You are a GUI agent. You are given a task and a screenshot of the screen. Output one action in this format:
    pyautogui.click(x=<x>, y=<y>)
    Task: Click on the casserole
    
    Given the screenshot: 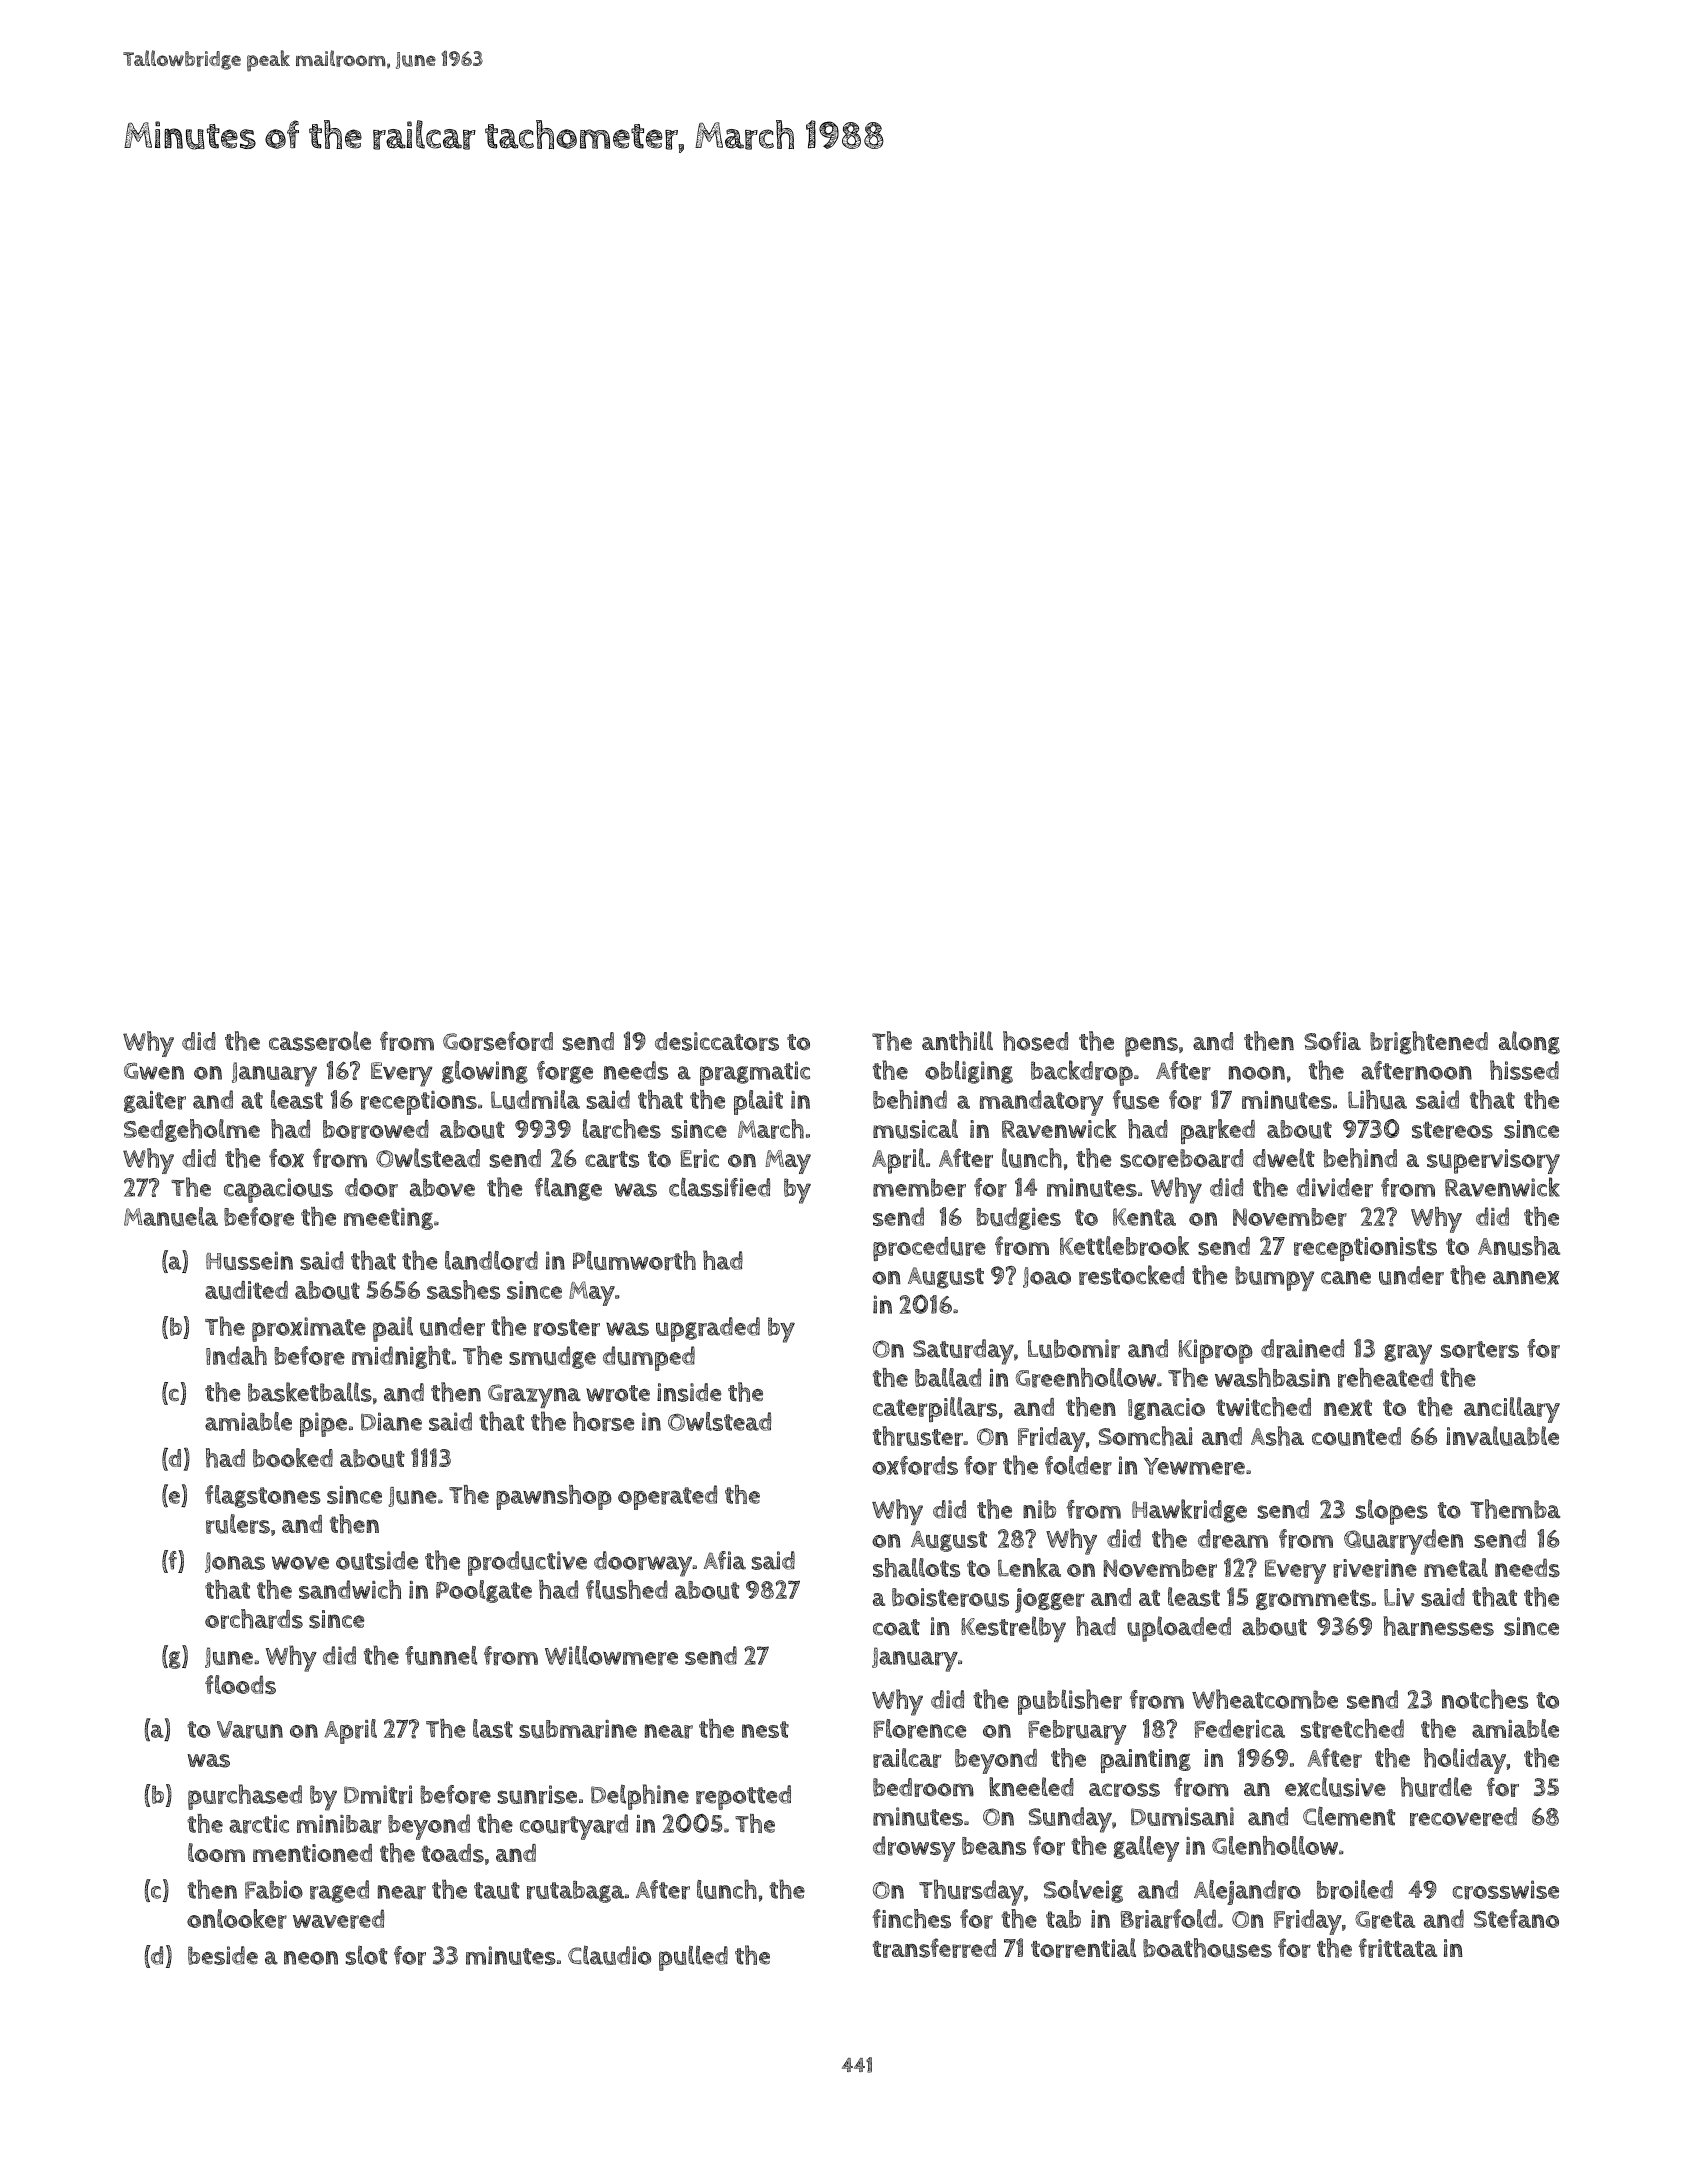 What is the action you would take?
    pyautogui.click(x=320, y=1041)
